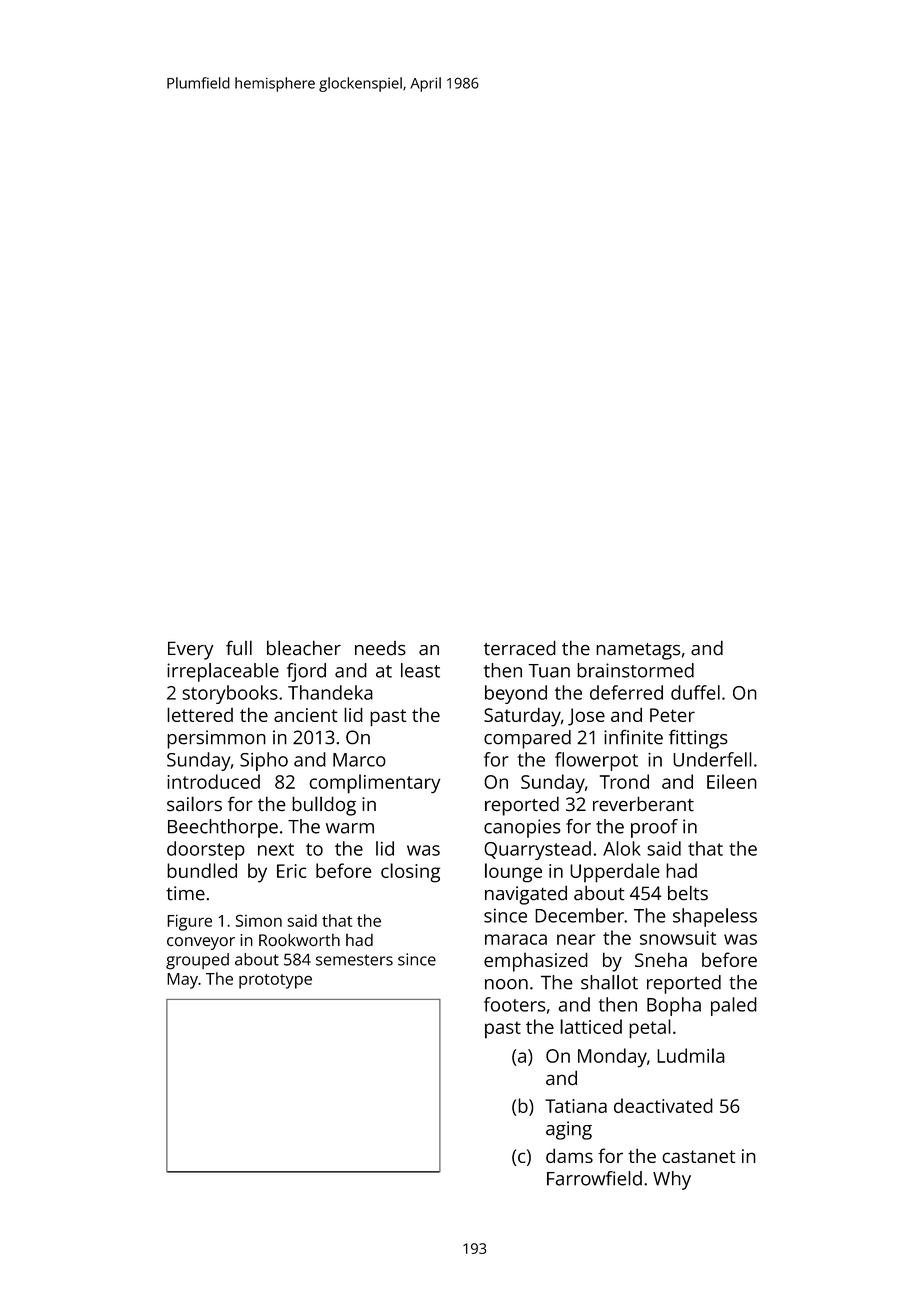 This image has height=1311, width=924. What do you see at coordinates (350, 828) in the image?
I see `warm` at bounding box center [350, 828].
